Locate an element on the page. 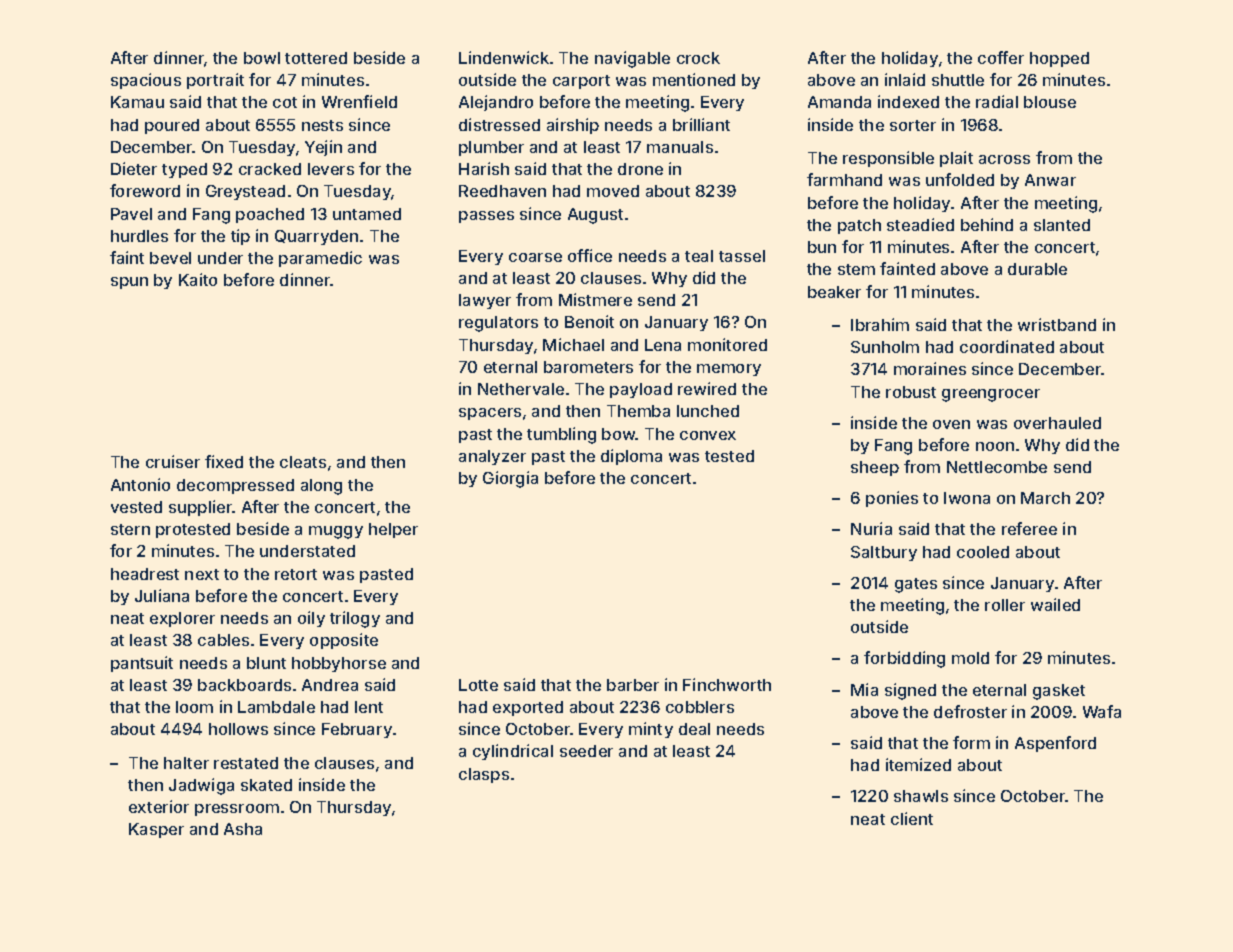  wailed is located at coordinates (1055, 604).
